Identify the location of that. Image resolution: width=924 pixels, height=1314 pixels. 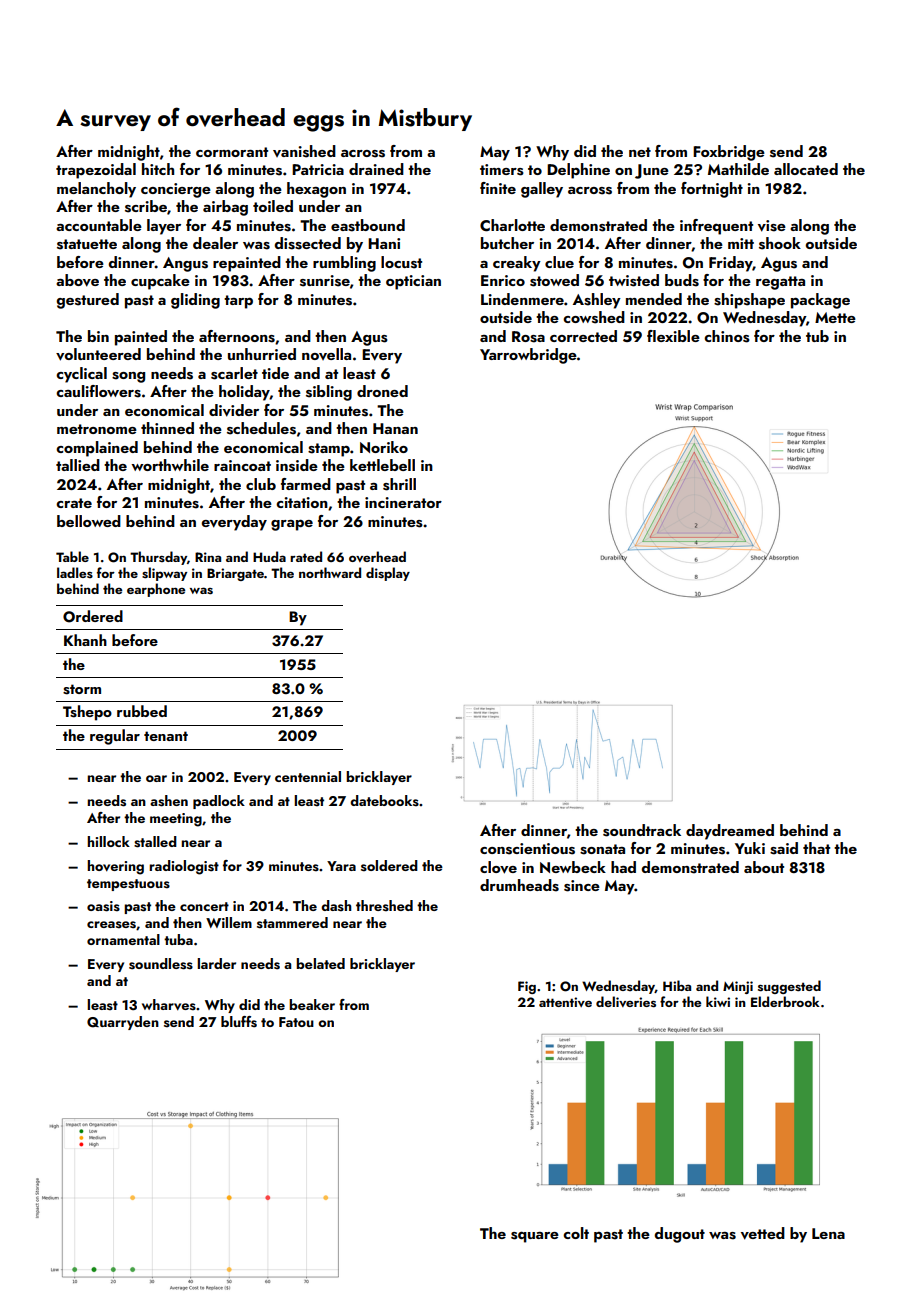
(816, 848).
